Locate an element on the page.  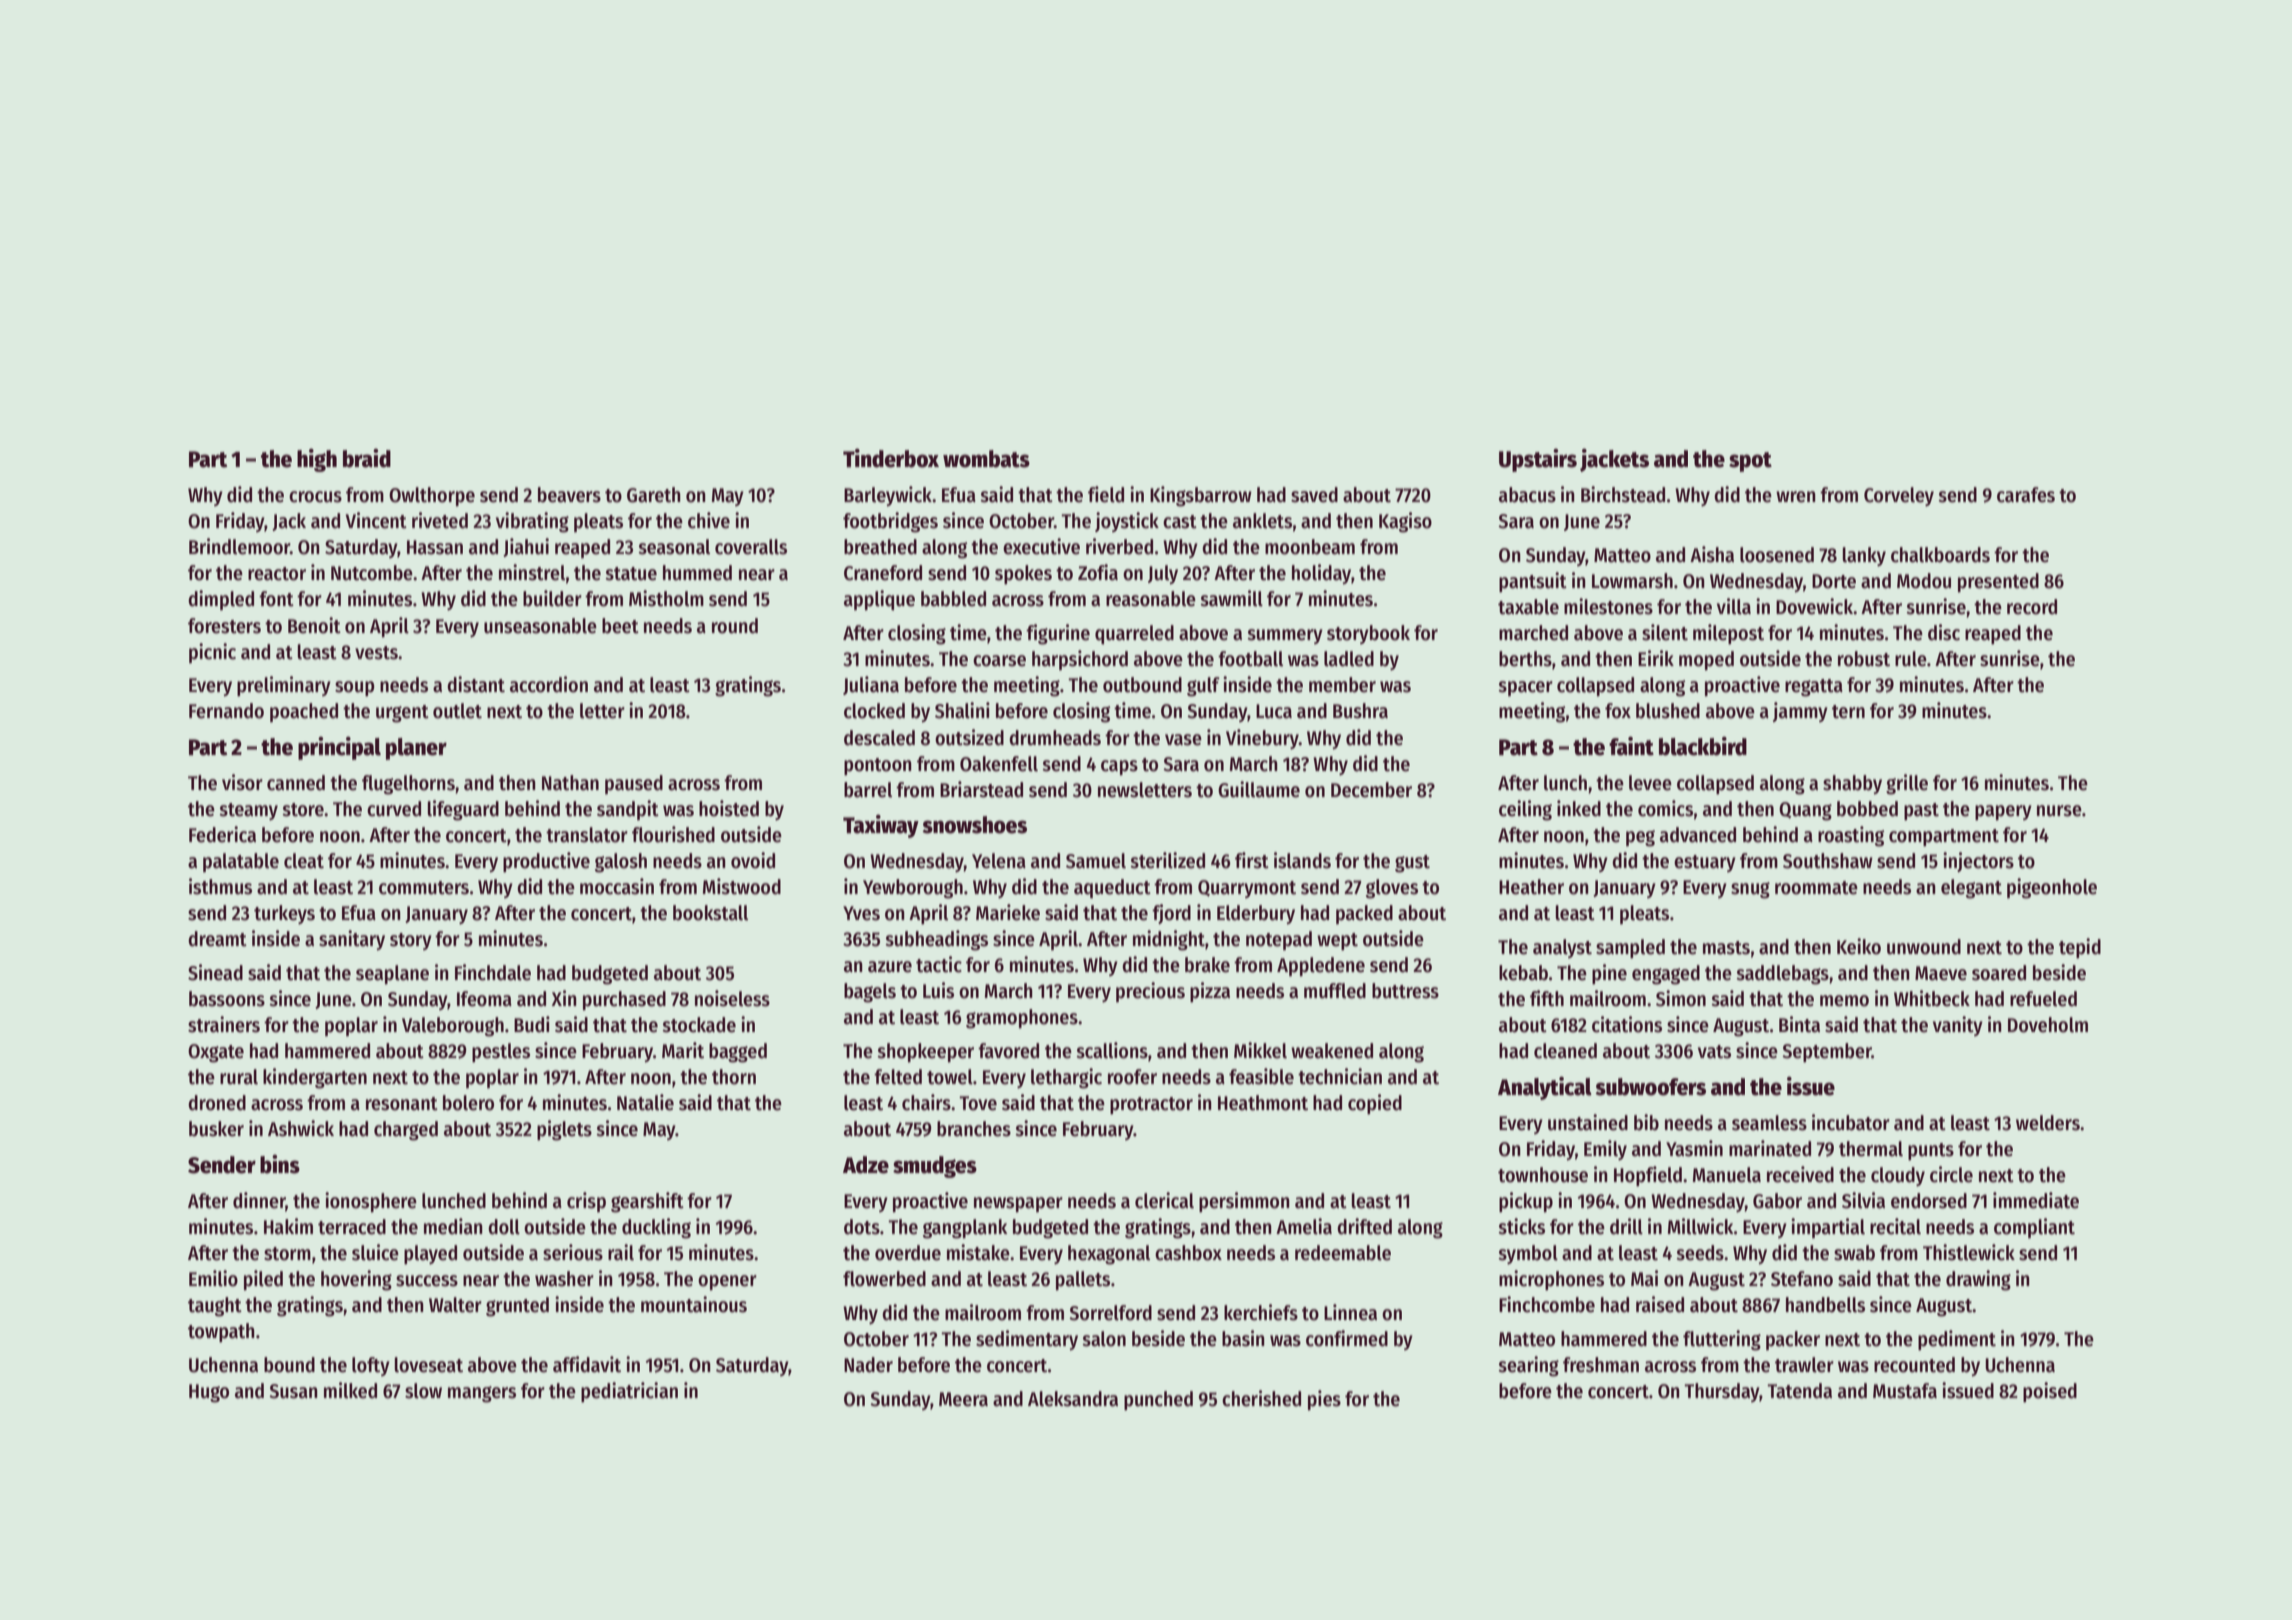
hoisted is located at coordinates (729, 808).
